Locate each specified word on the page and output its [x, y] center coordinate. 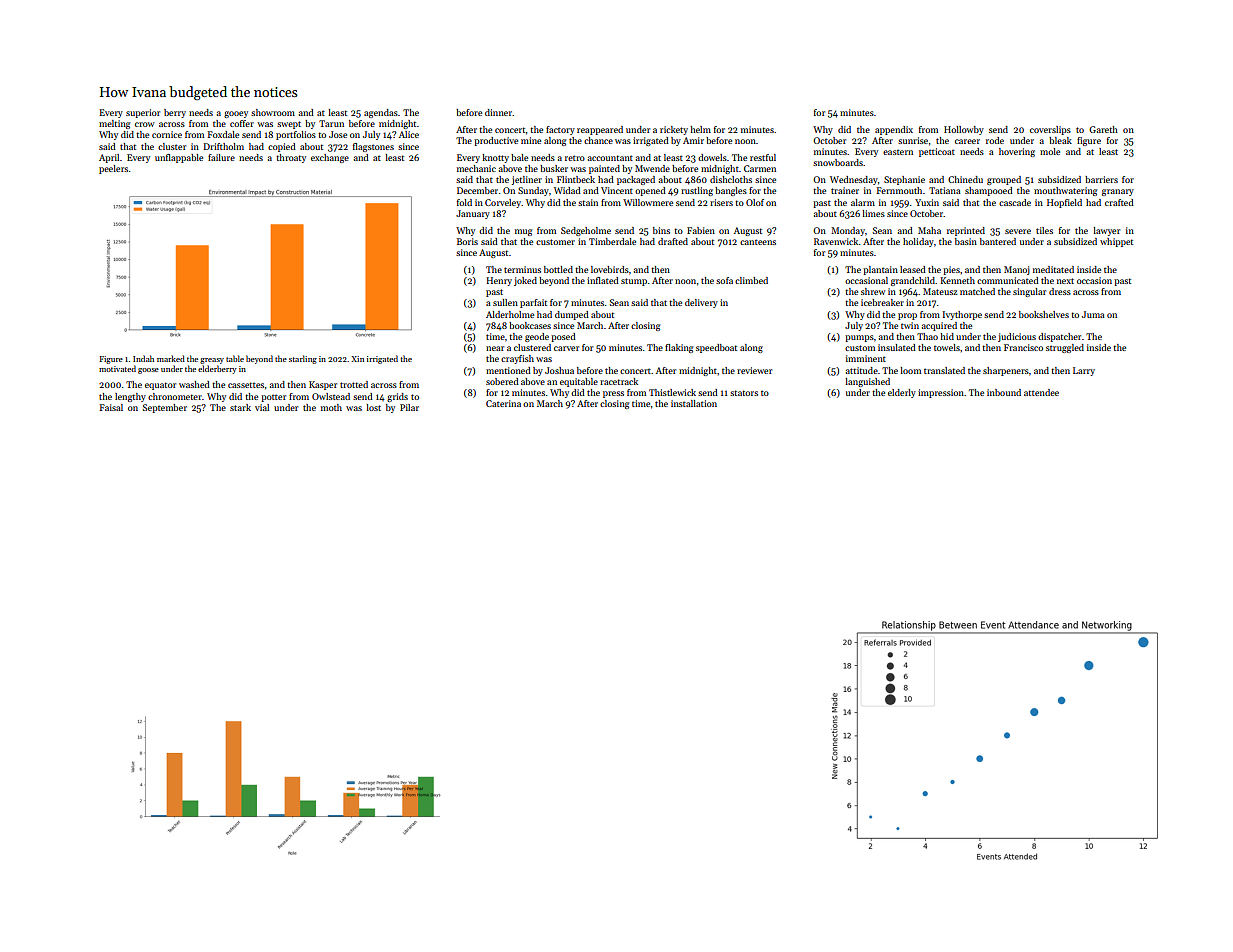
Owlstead [331, 396]
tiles [1044, 230]
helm [701, 129]
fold [464, 202]
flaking [679, 348]
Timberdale [612, 241]
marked [171, 358]
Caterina [503, 403]
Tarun [331, 123]
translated [944, 370]
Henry [499, 281]
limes [873, 213]
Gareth [1103, 129]
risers [721, 202]
